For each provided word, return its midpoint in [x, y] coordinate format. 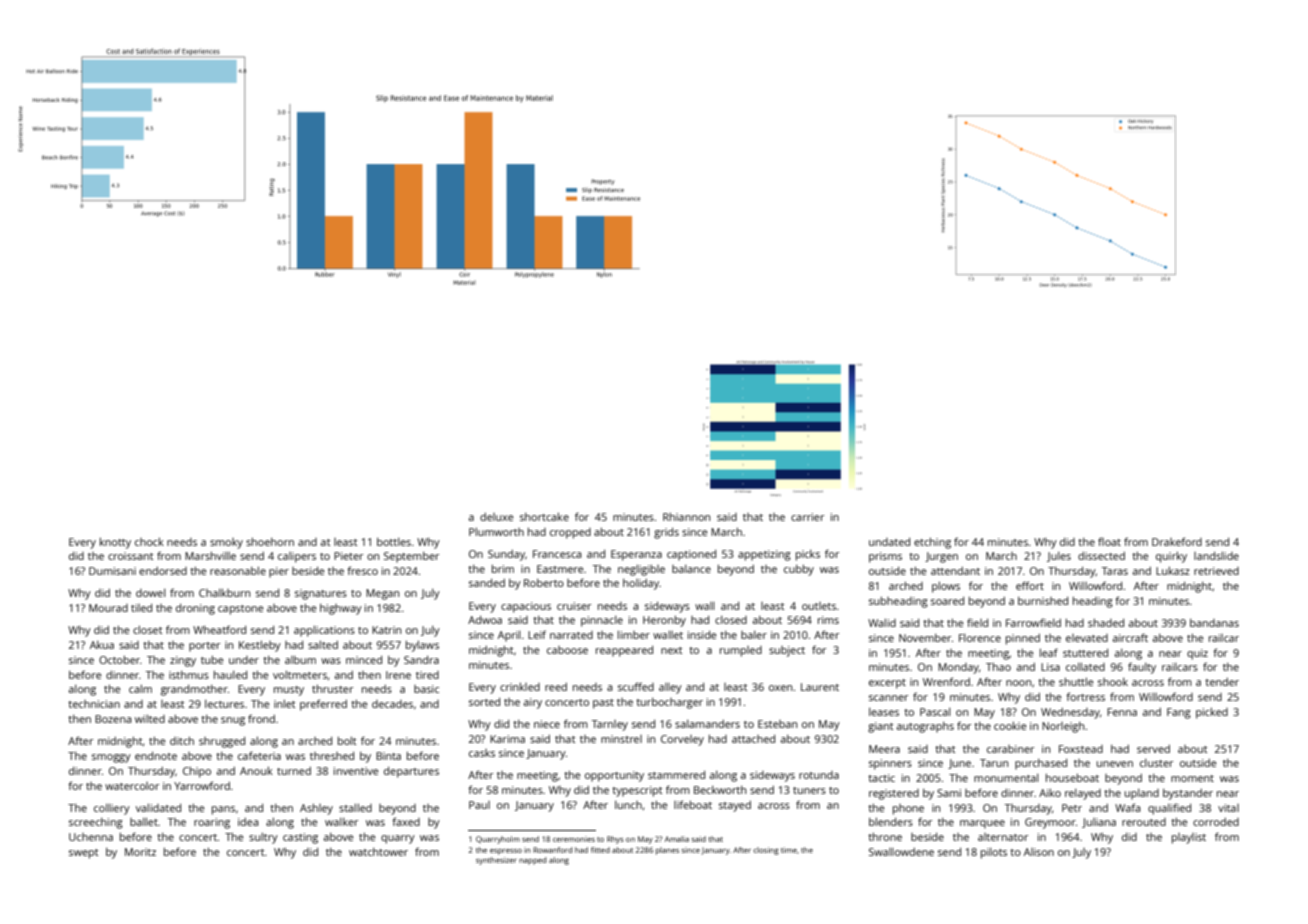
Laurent [820, 687]
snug [233, 721]
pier [279, 572]
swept [83, 854]
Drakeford [1177, 541]
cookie [1010, 726]
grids [666, 533]
